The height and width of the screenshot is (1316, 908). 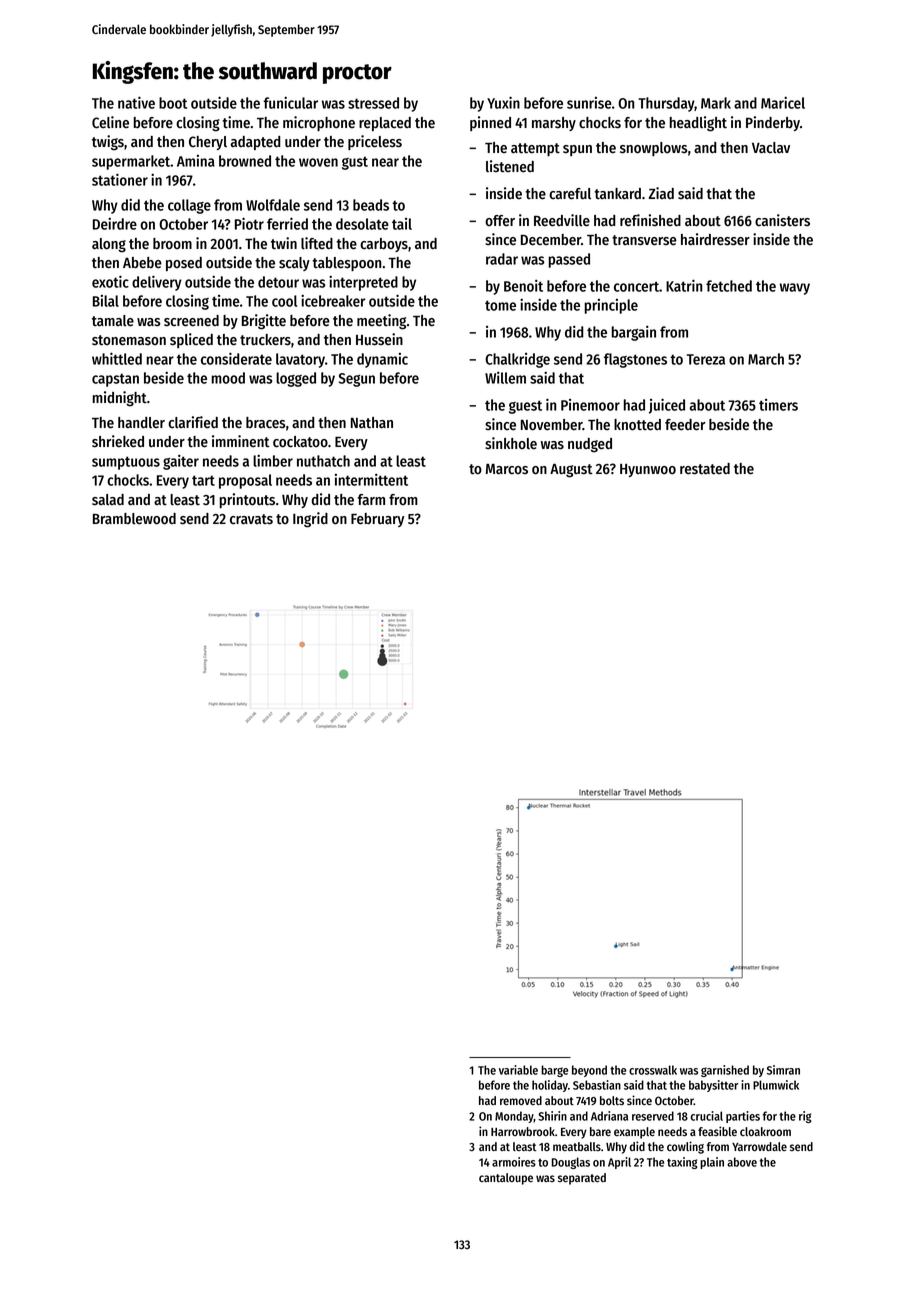 I want to click on tablespoon, so click(x=346, y=264).
